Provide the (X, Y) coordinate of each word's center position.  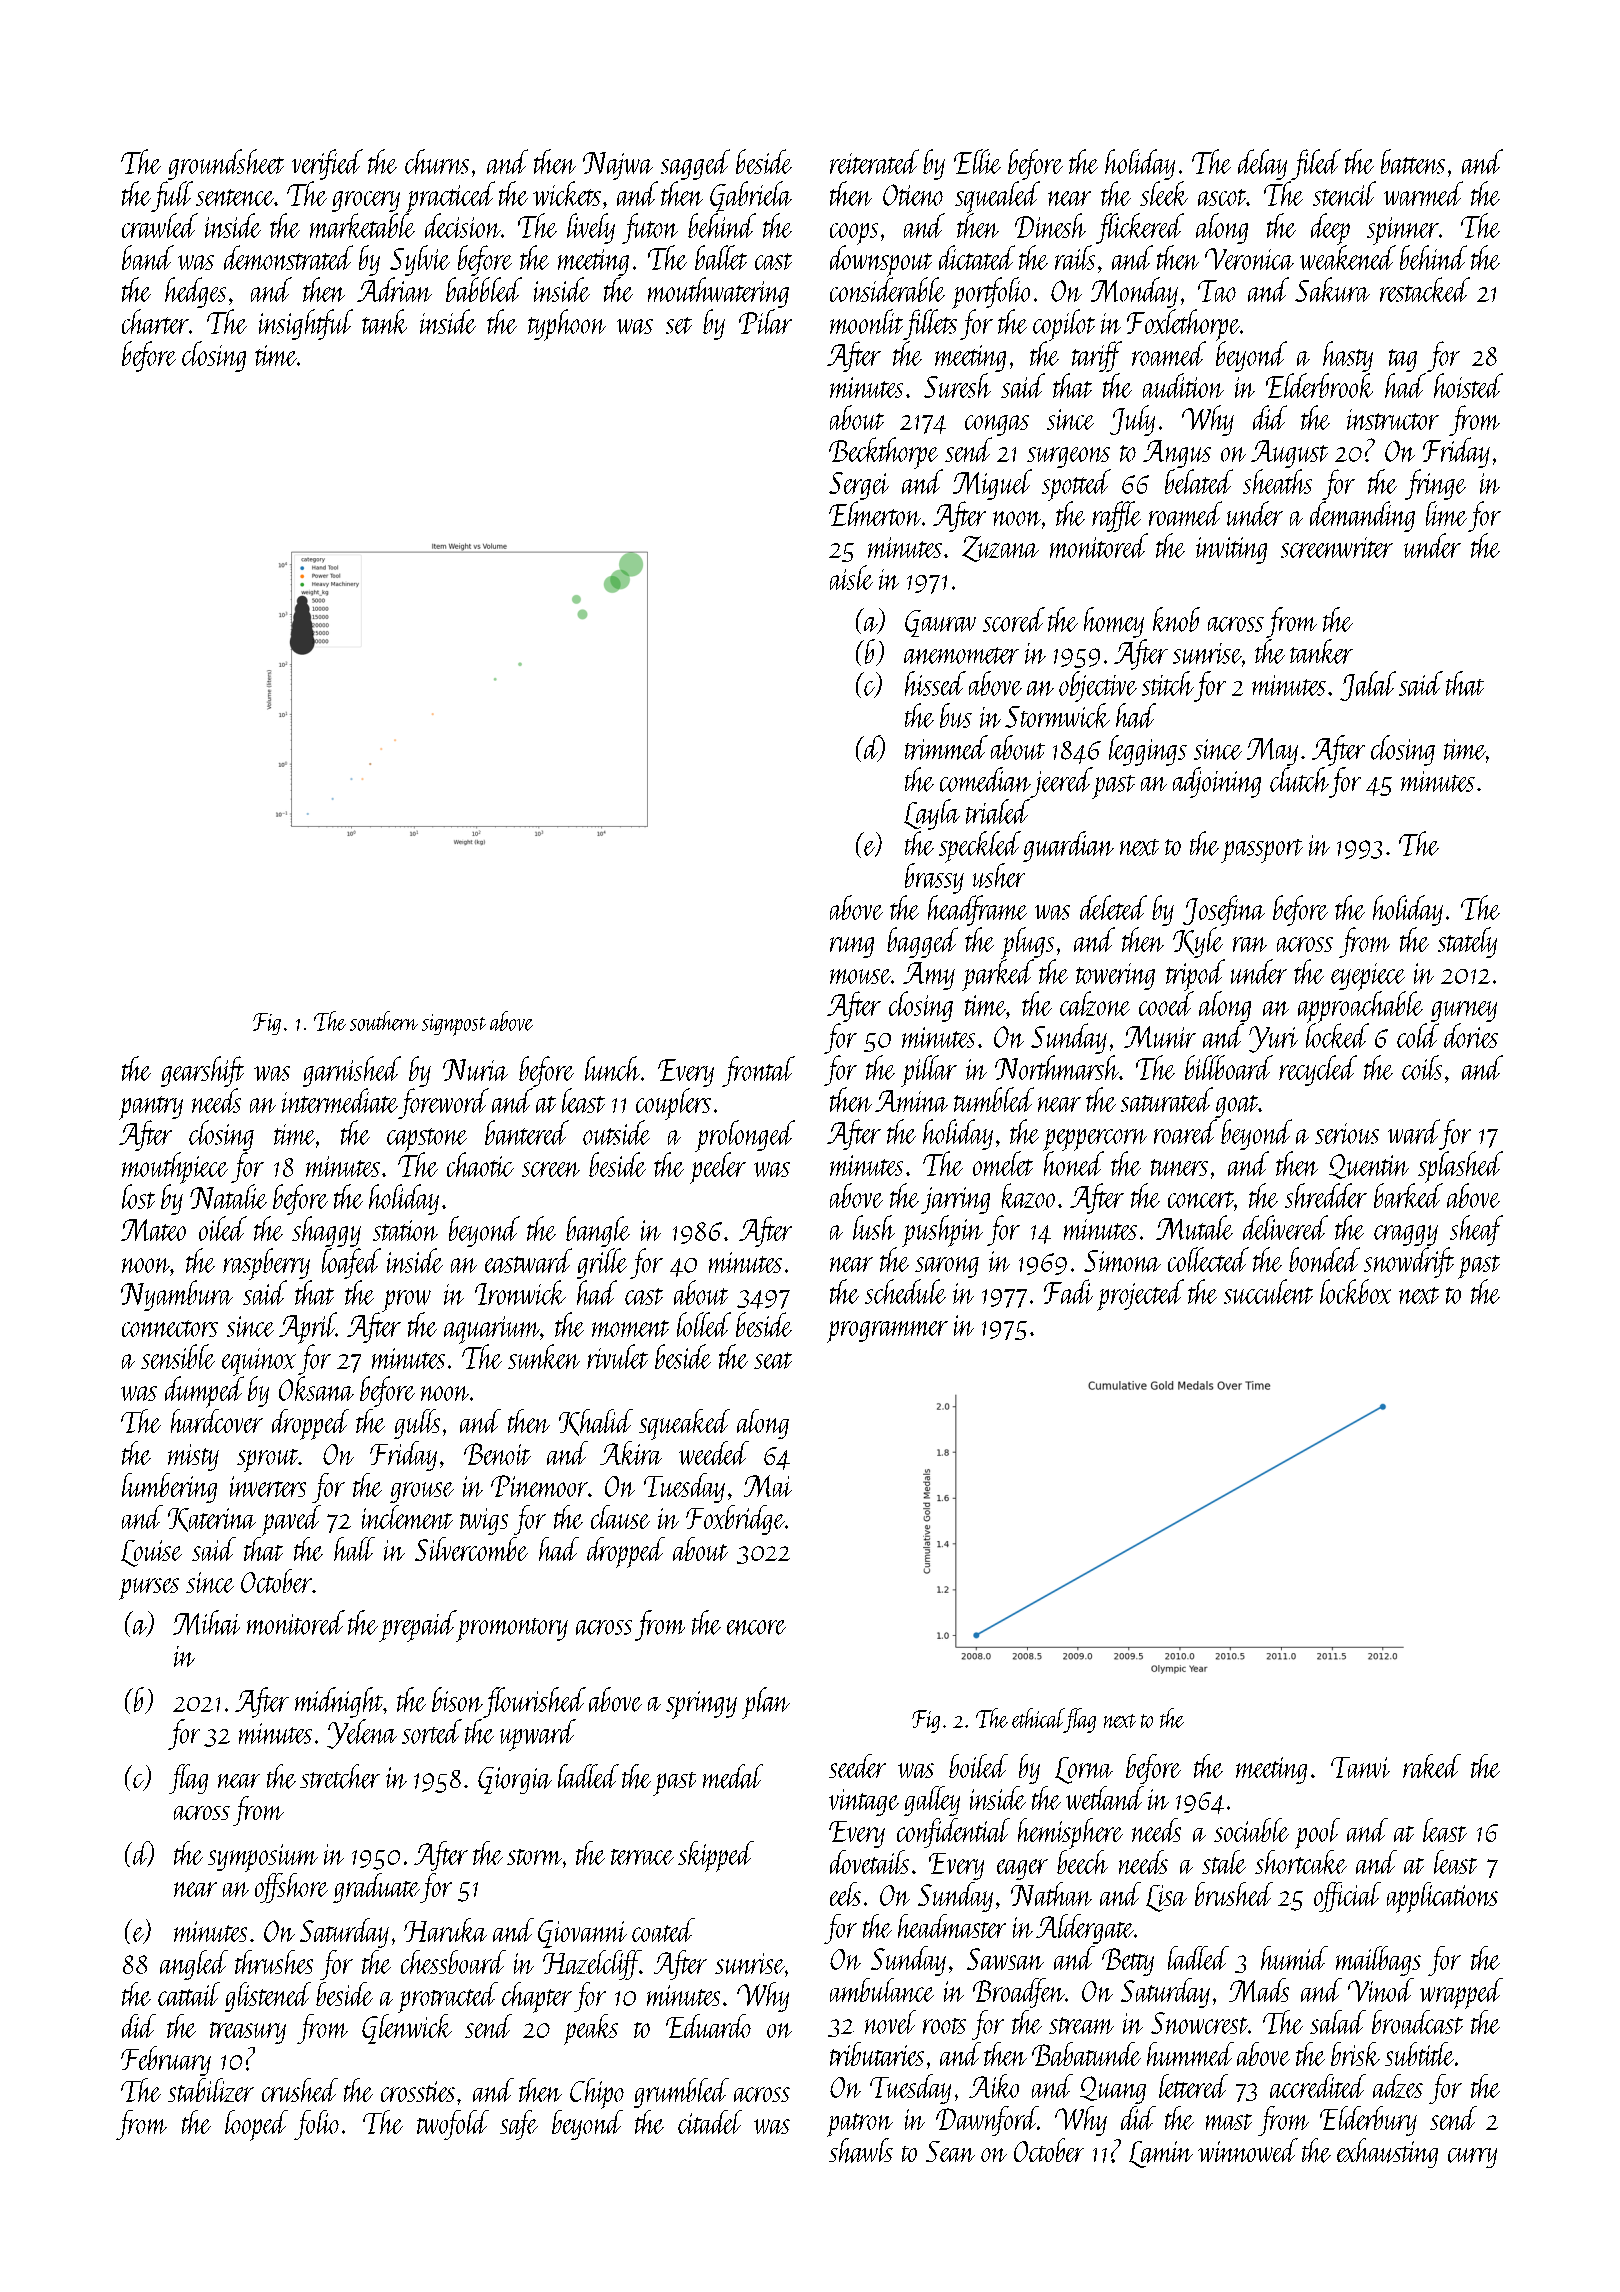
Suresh (957, 385)
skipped (716, 1856)
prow (406, 1301)
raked (1432, 1766)
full (172, 196)
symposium (263, 1858)
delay (1262, 164)
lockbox (1355, 1291)
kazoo (1028, 1195)
